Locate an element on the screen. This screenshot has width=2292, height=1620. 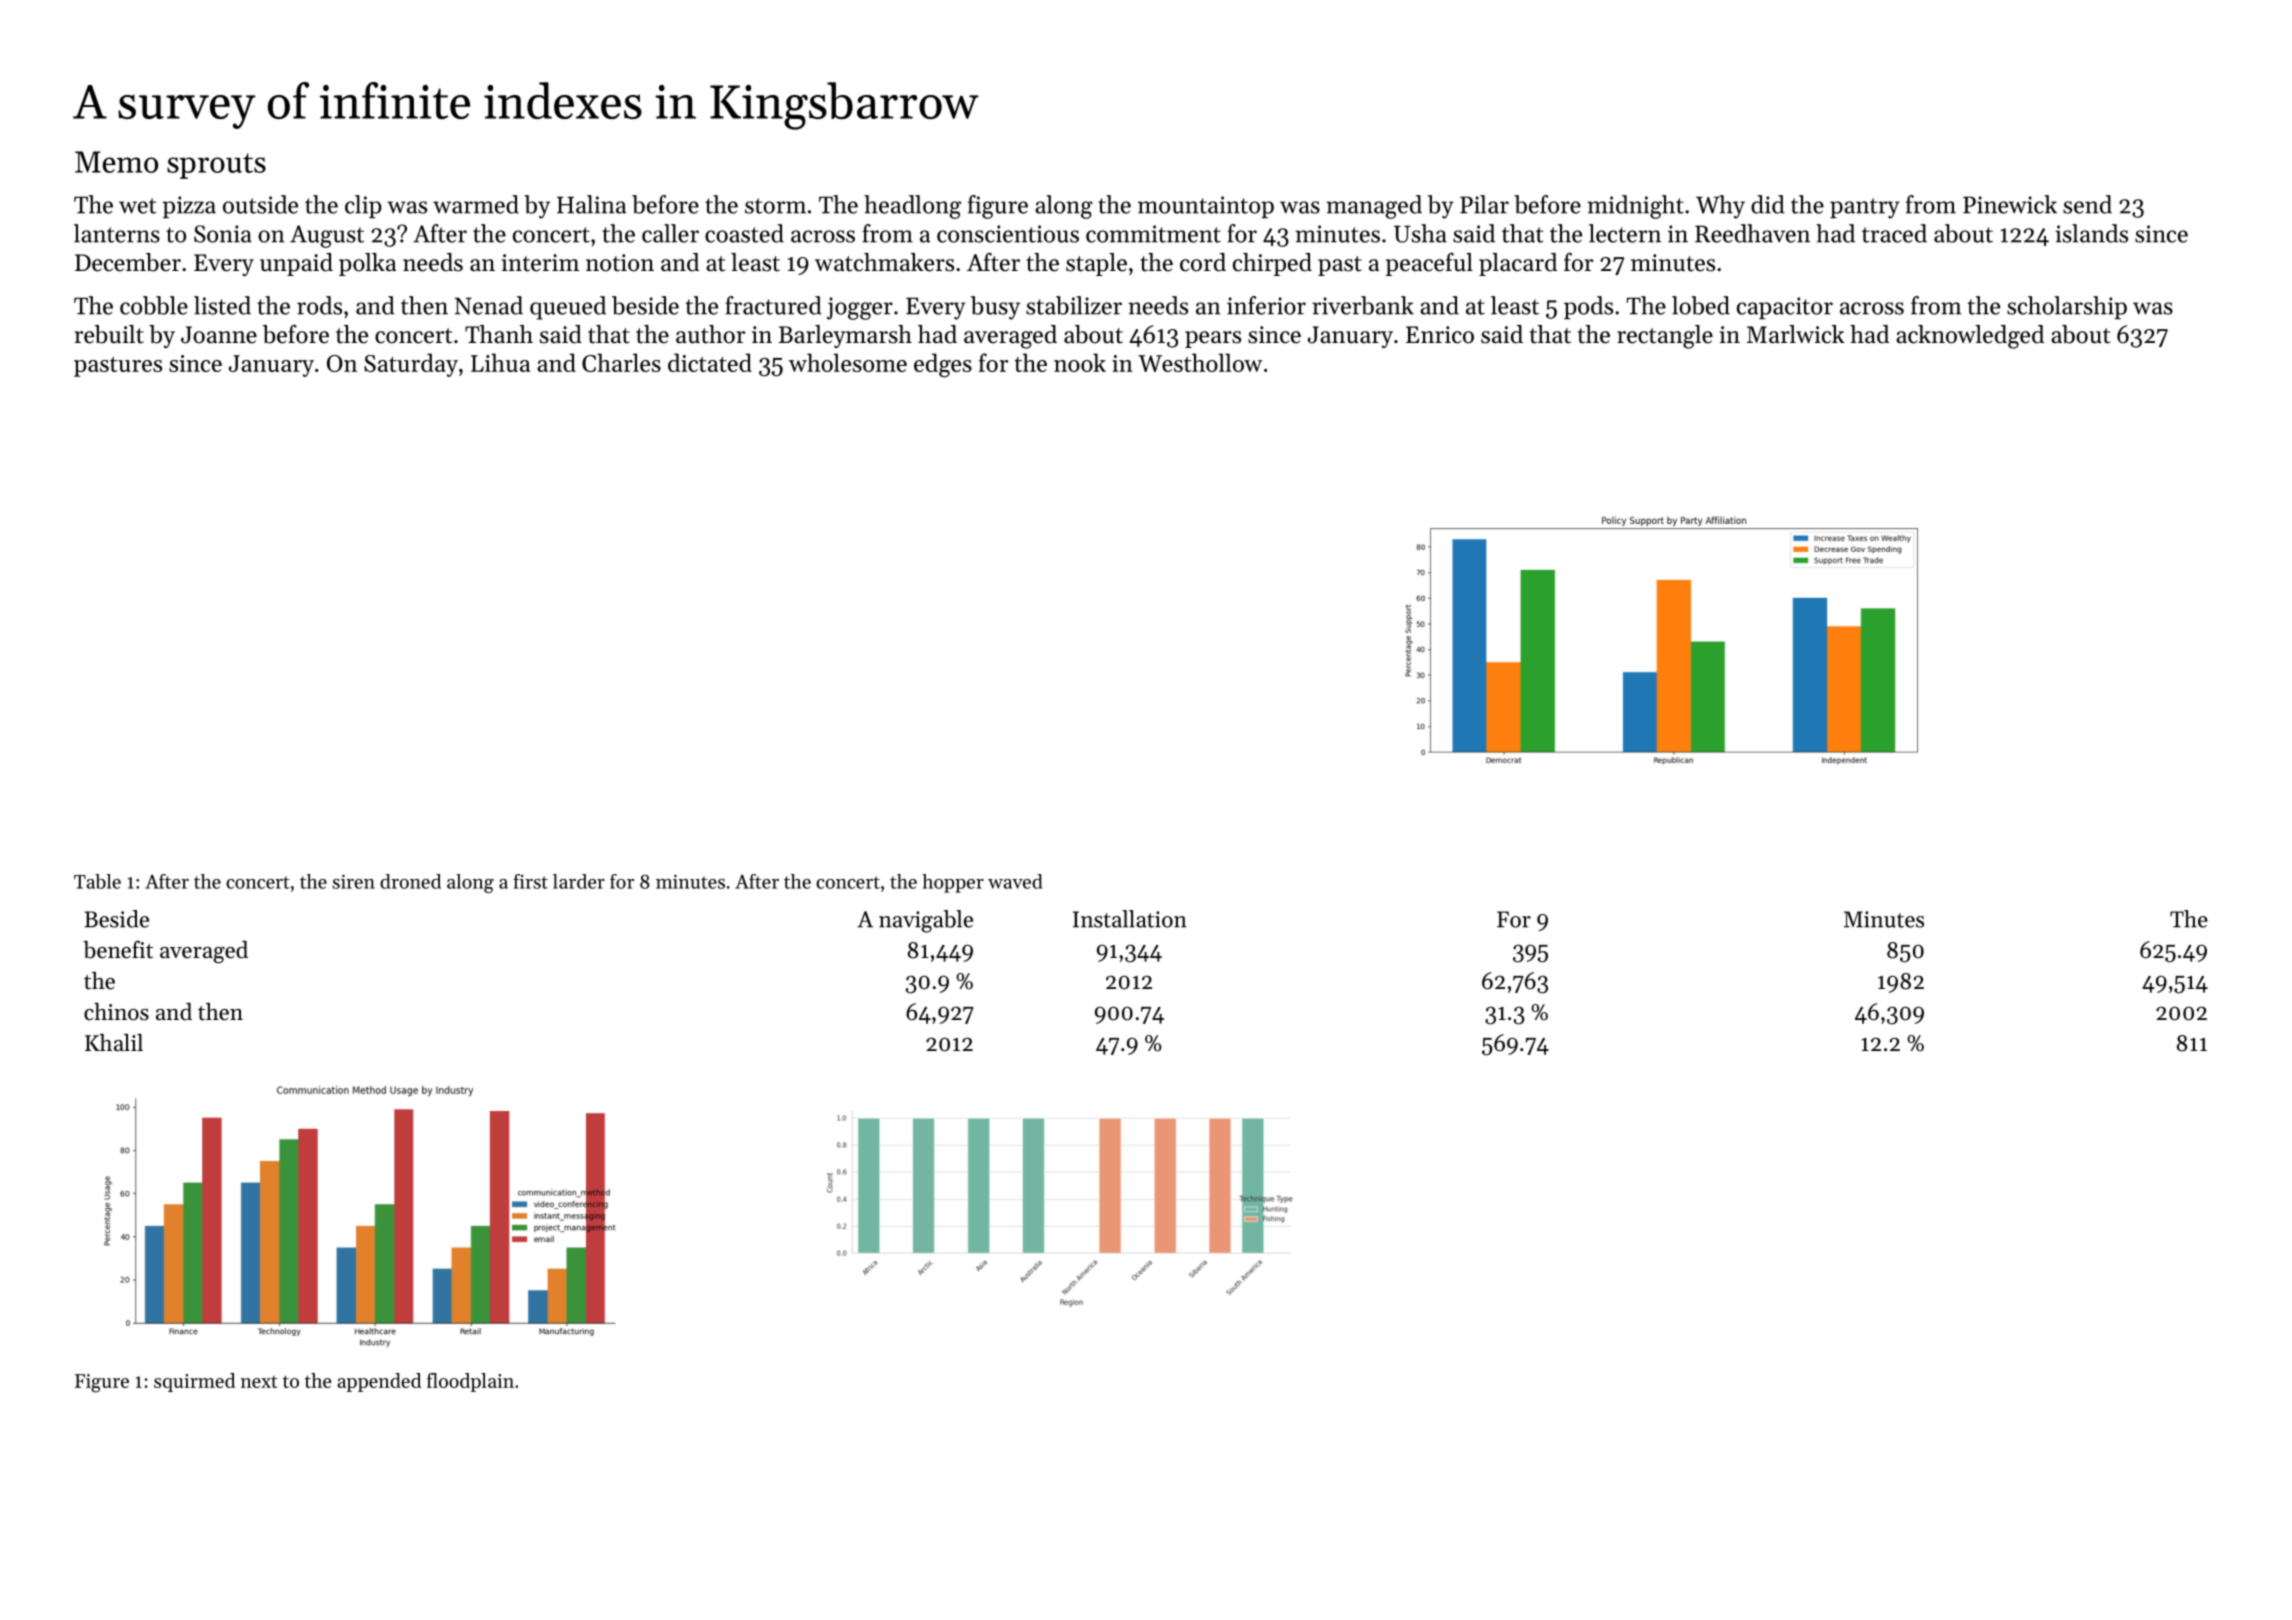
rebuilt is located at coordinates (109, 334).
